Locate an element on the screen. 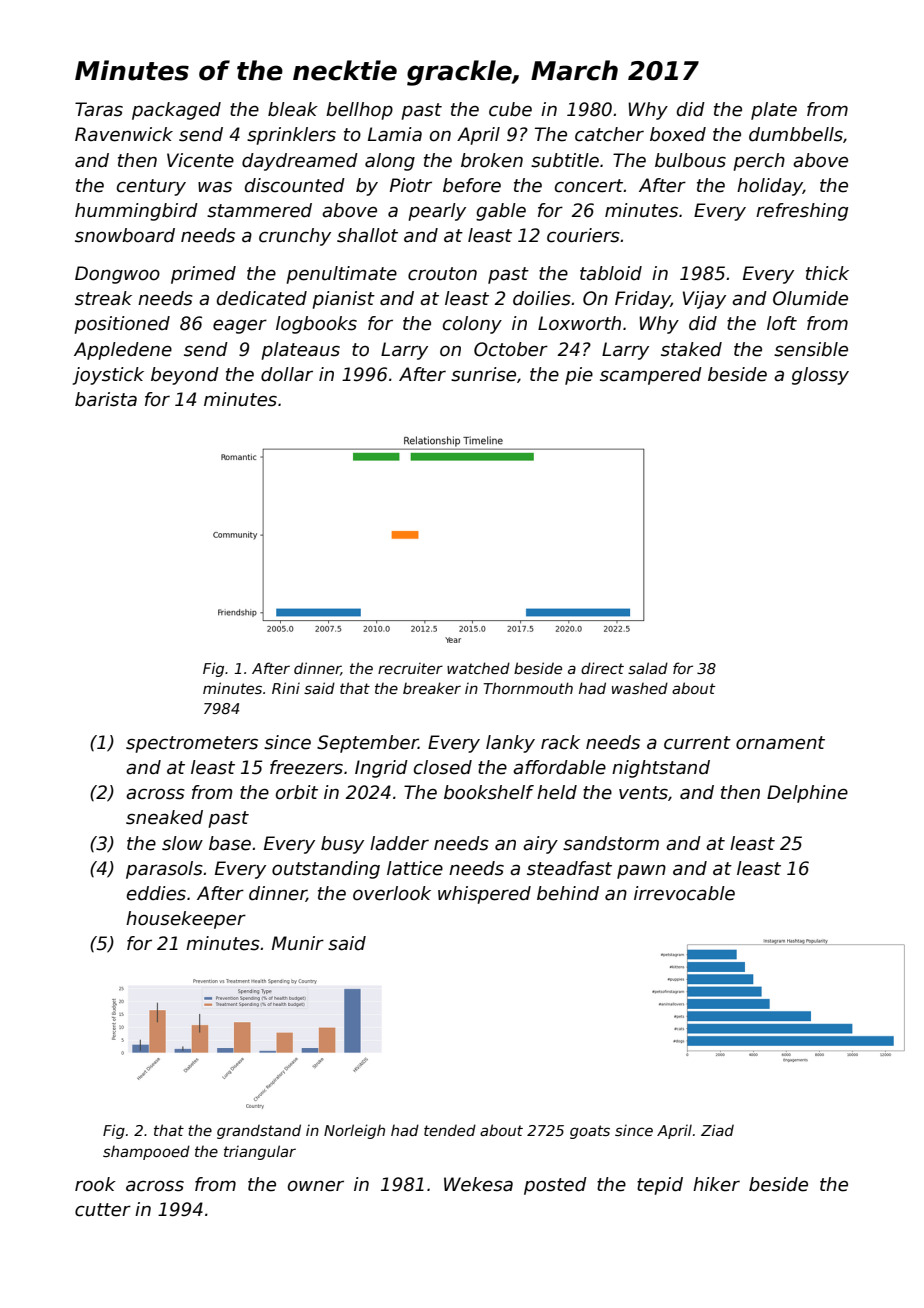 Image resolution: width=924 pixels, height=1308 pixels. breaker is located at coordinates (432, 688).
